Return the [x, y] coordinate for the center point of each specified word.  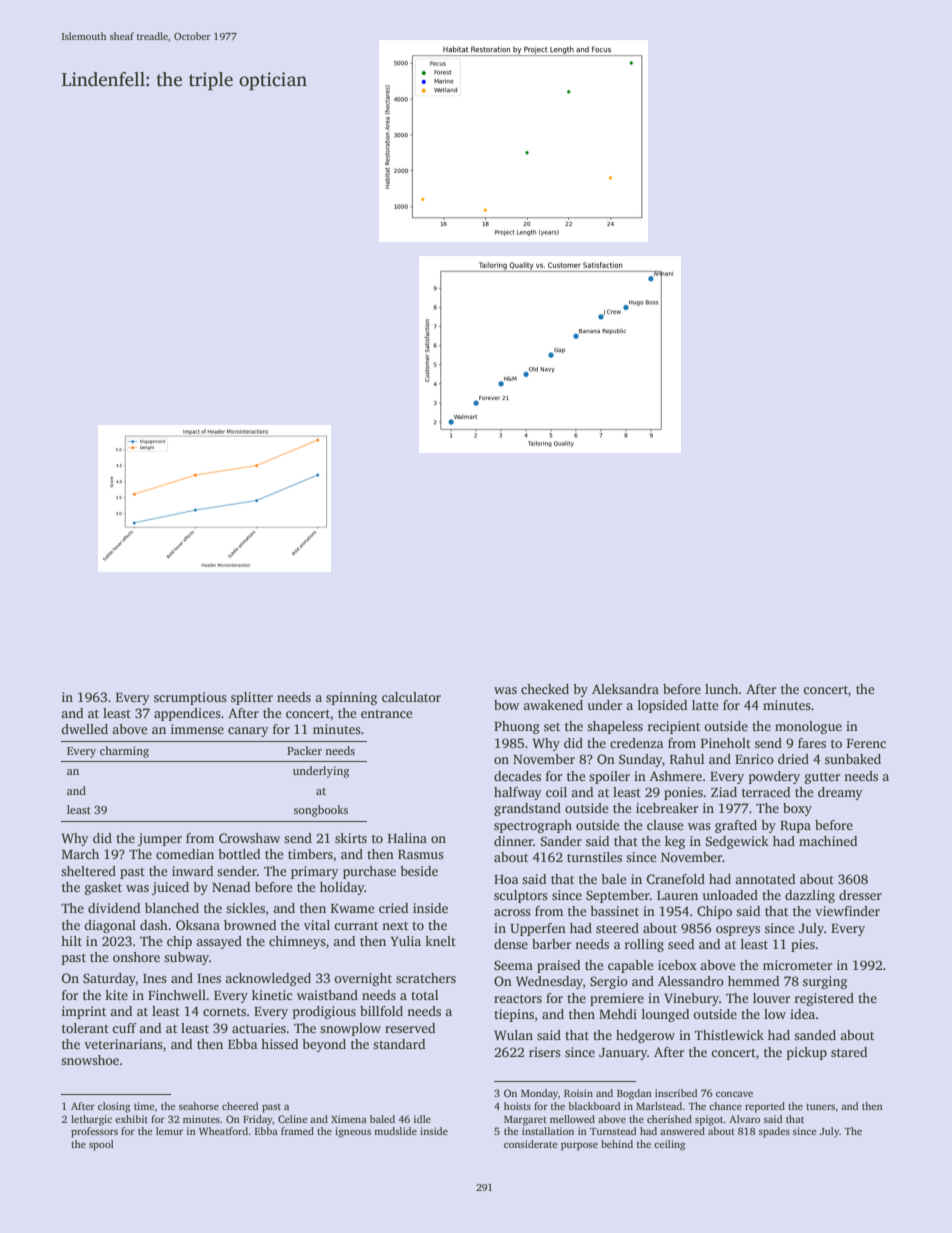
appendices [187, 714]
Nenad [231, 887]
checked [545, 689]
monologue [808, 727]
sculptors [521, 896]
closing [114, 1107]
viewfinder [847, 911]
